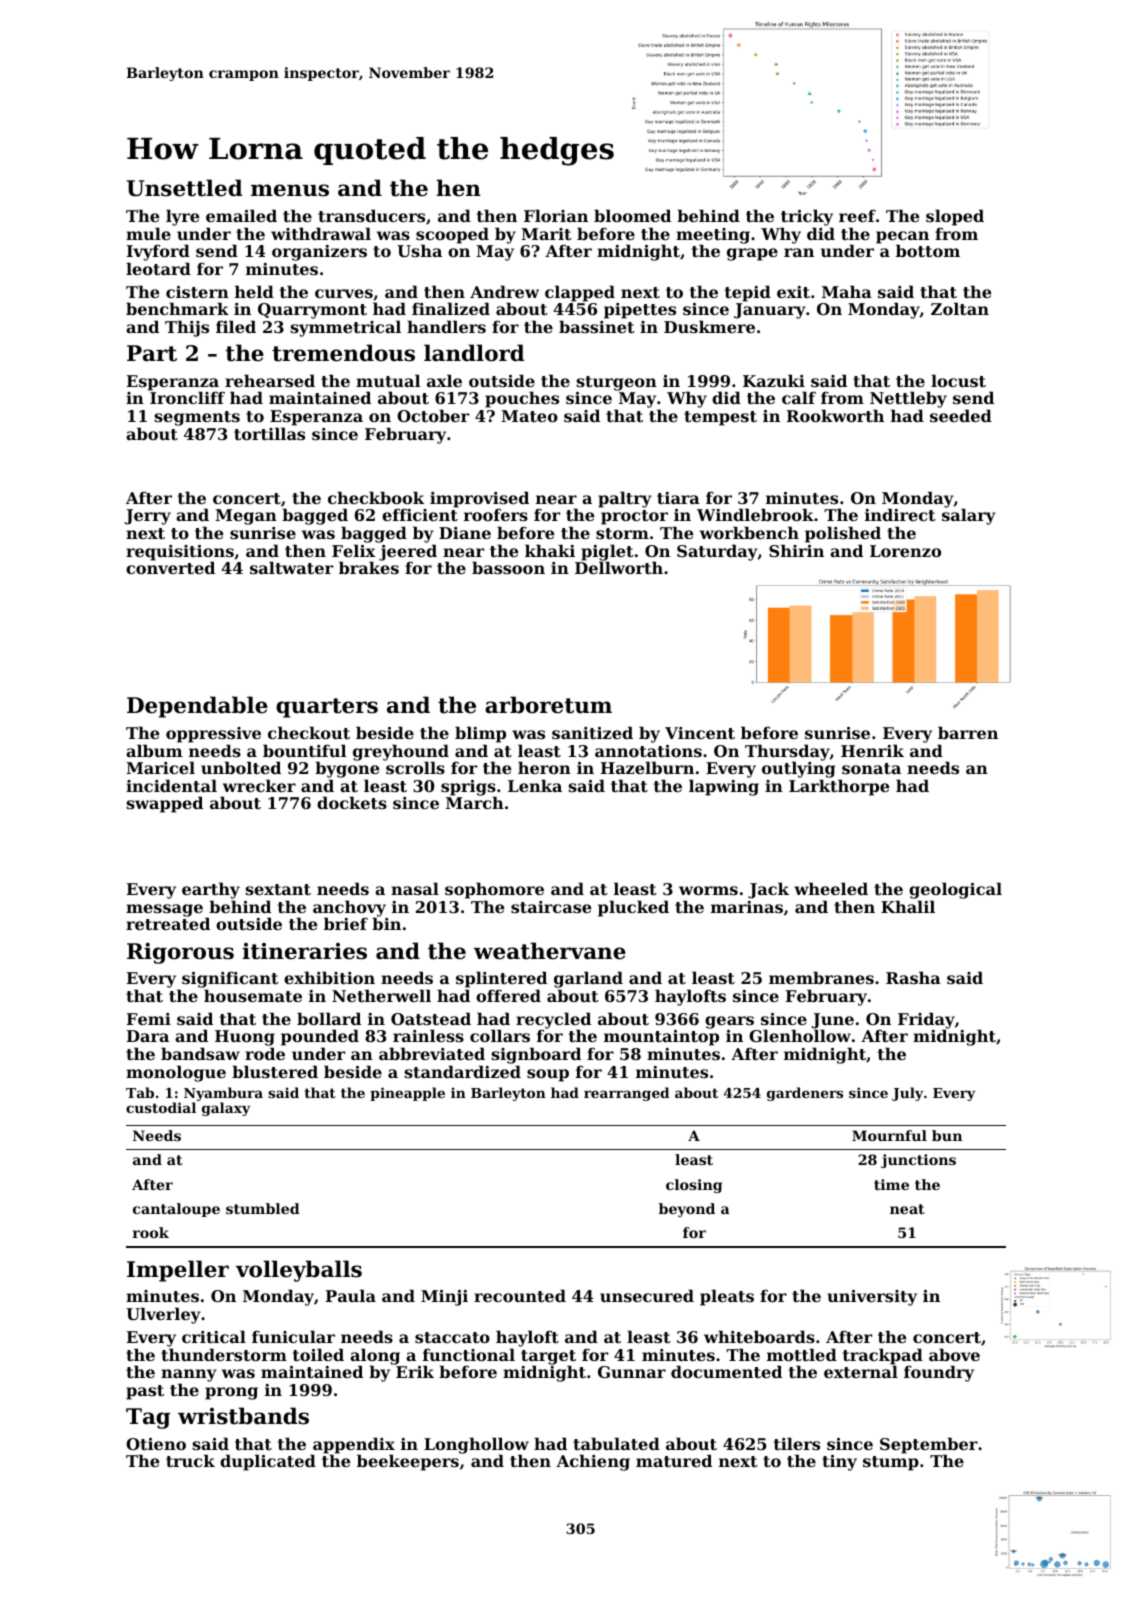 The height and width of the screenshot is (1600, 1132). I want to click on Marit, so click(546, 234).
